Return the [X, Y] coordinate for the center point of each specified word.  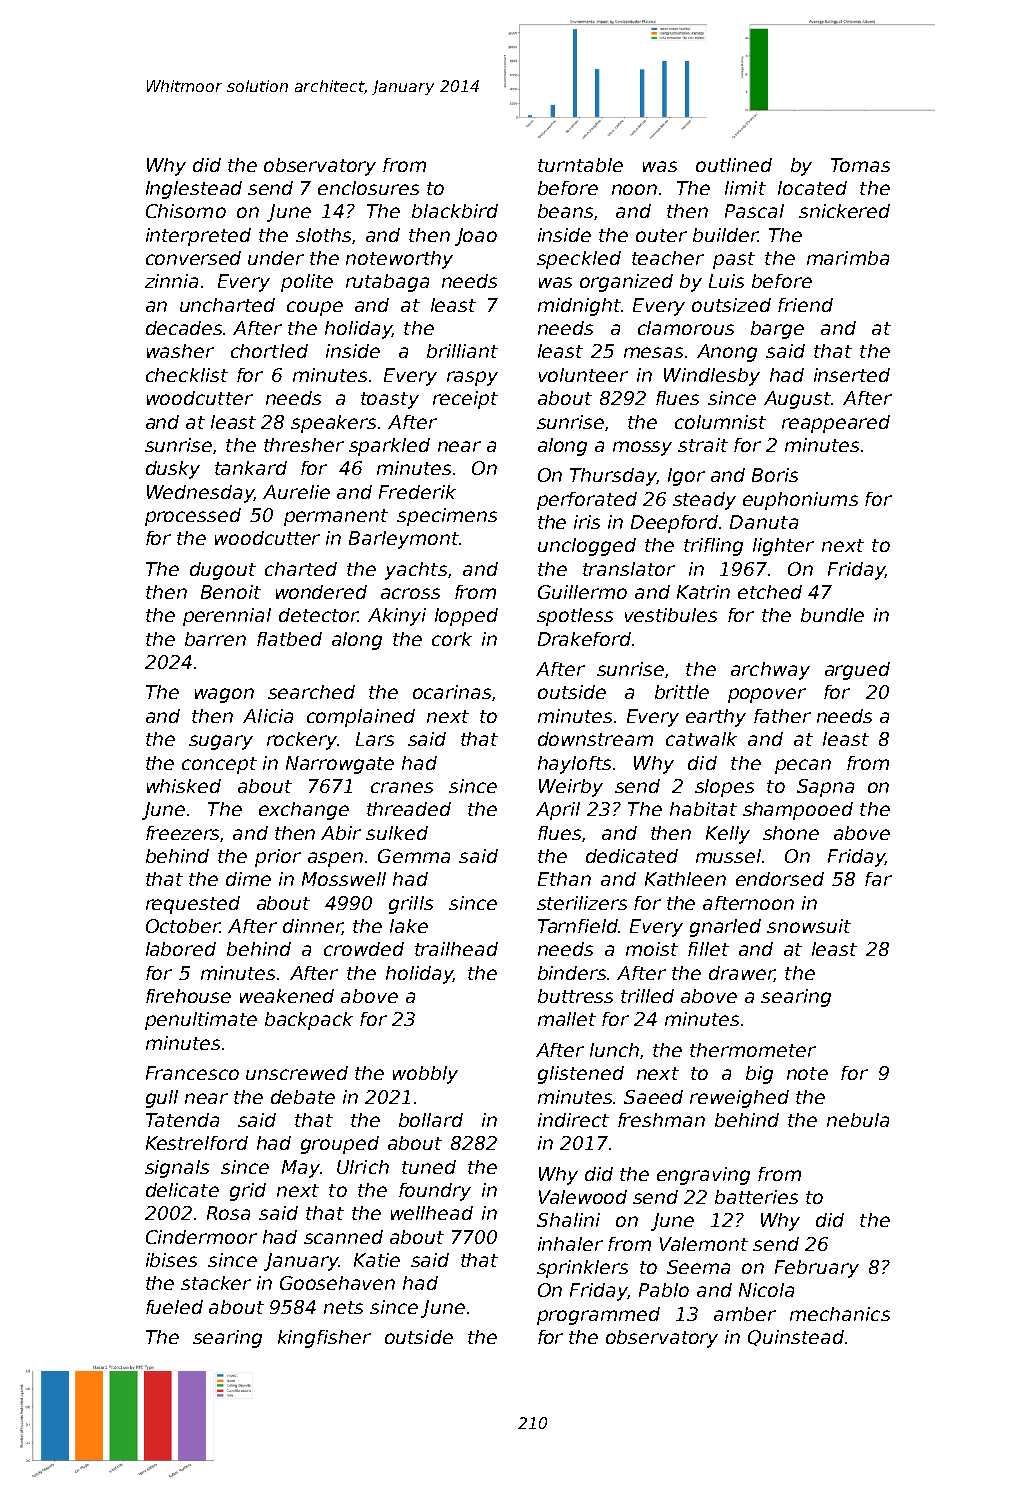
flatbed [289, 639]
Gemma [414, 856]
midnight [580, 307]
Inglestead [194, 190]
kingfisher [324, 1339]
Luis [726, 281]
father [782, 716]
